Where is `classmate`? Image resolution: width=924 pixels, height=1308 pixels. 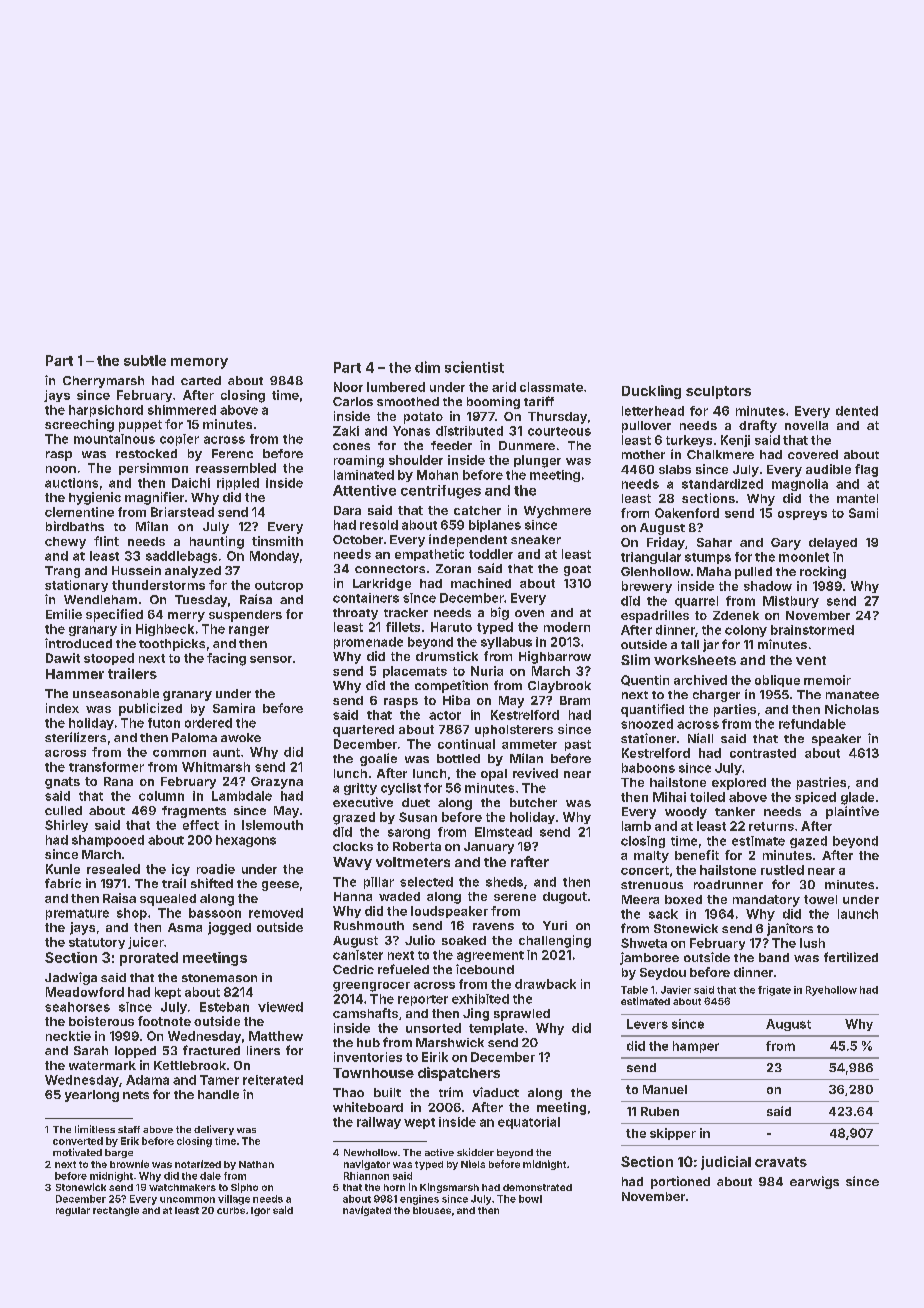 classmate is located at coordinates (551, 387).
